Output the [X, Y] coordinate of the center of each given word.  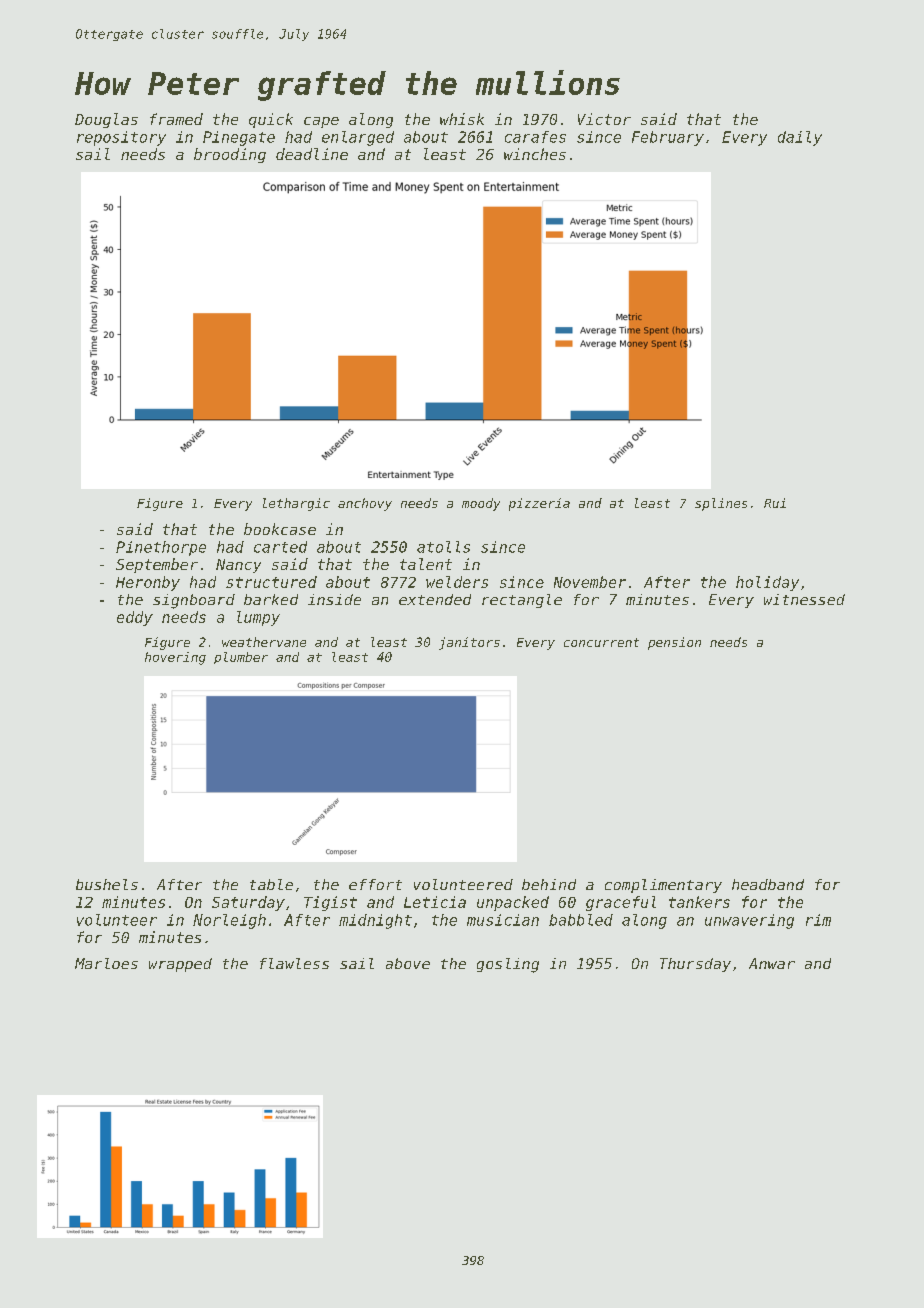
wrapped [180, 965]
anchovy [365, 504]
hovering [175, 658]
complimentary [663, 886]
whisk [462, 119]
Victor [604, 119]
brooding [230, 155]
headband [768, 884]
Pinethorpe [161, 548]
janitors [469, 643]
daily [800, 138]
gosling [508, 965]
